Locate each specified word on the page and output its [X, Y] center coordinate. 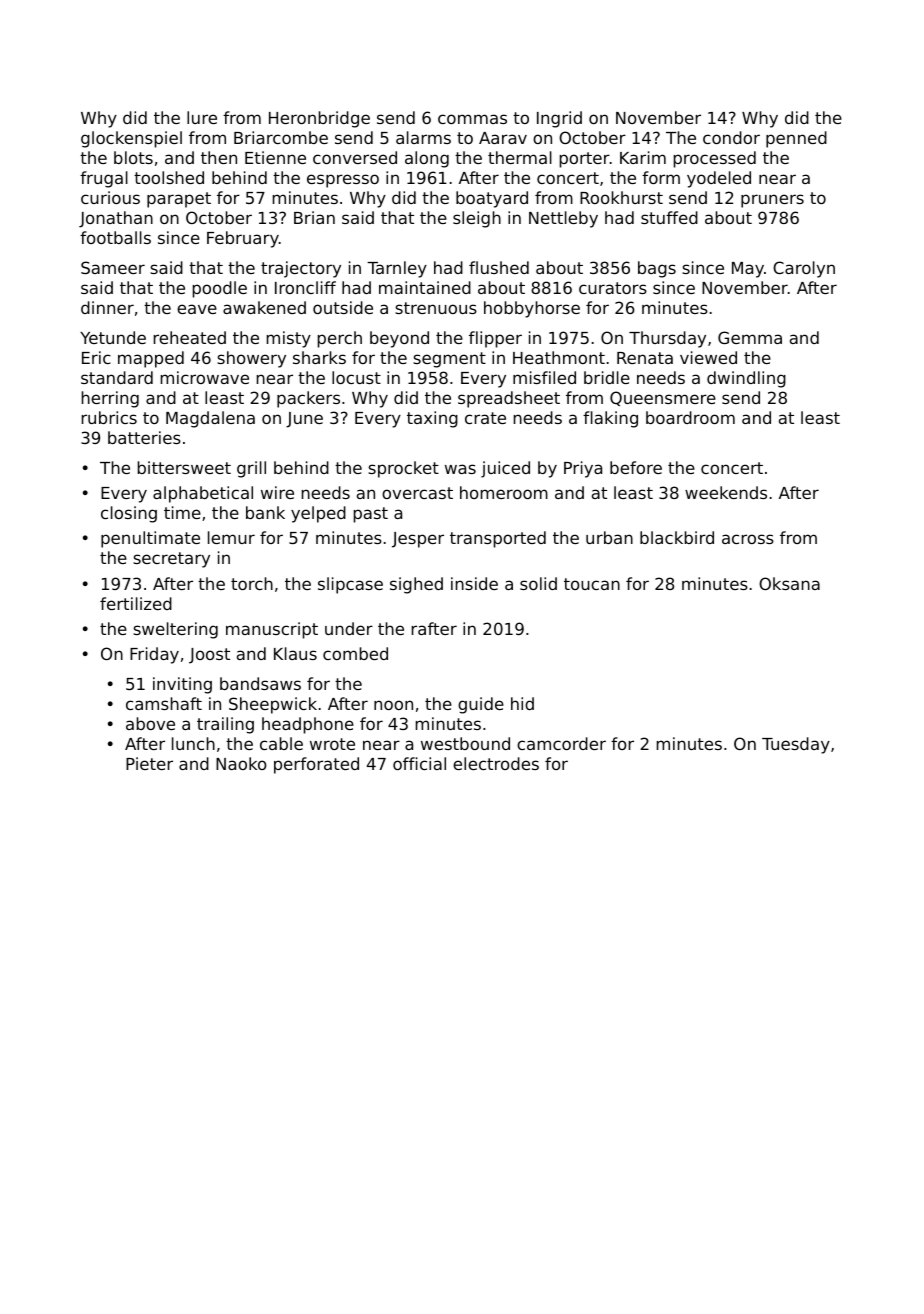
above [150, 723]
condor [731, 137]
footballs [115, 237]
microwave [205, 377]
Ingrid [559, 119]
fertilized [136, 603]
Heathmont [559, 357]
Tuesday [796, 745]
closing [129, 514]
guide [481, 705]
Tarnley [397, 269]
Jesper [418, 540]
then [219, 157]
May [748, 270]
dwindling [746, 379]
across [748, 539]
